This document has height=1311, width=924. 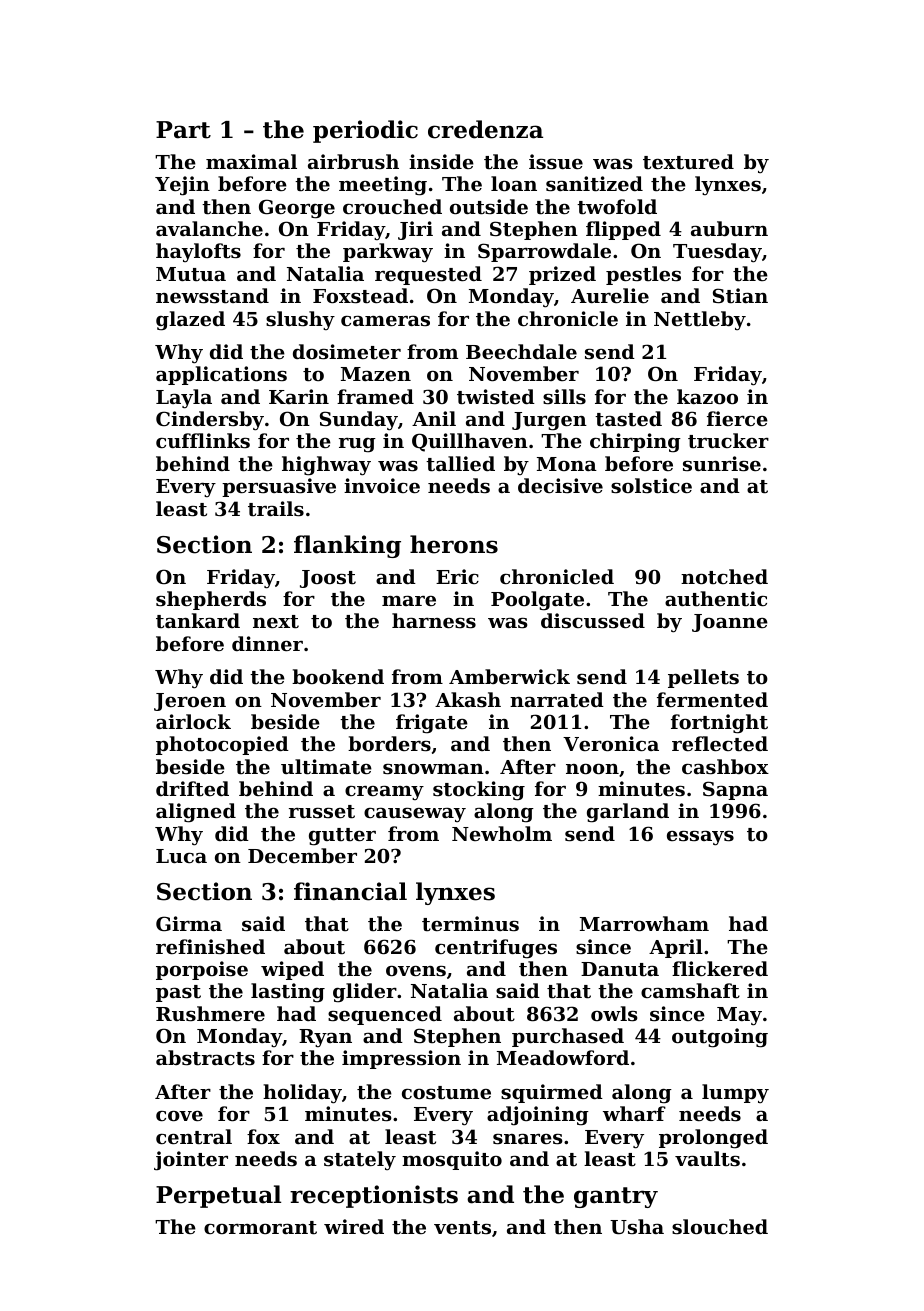 What do you see at coordinates (538, 1116) in the document?
I see `adjoining` at bounding box center [538, 1116].
